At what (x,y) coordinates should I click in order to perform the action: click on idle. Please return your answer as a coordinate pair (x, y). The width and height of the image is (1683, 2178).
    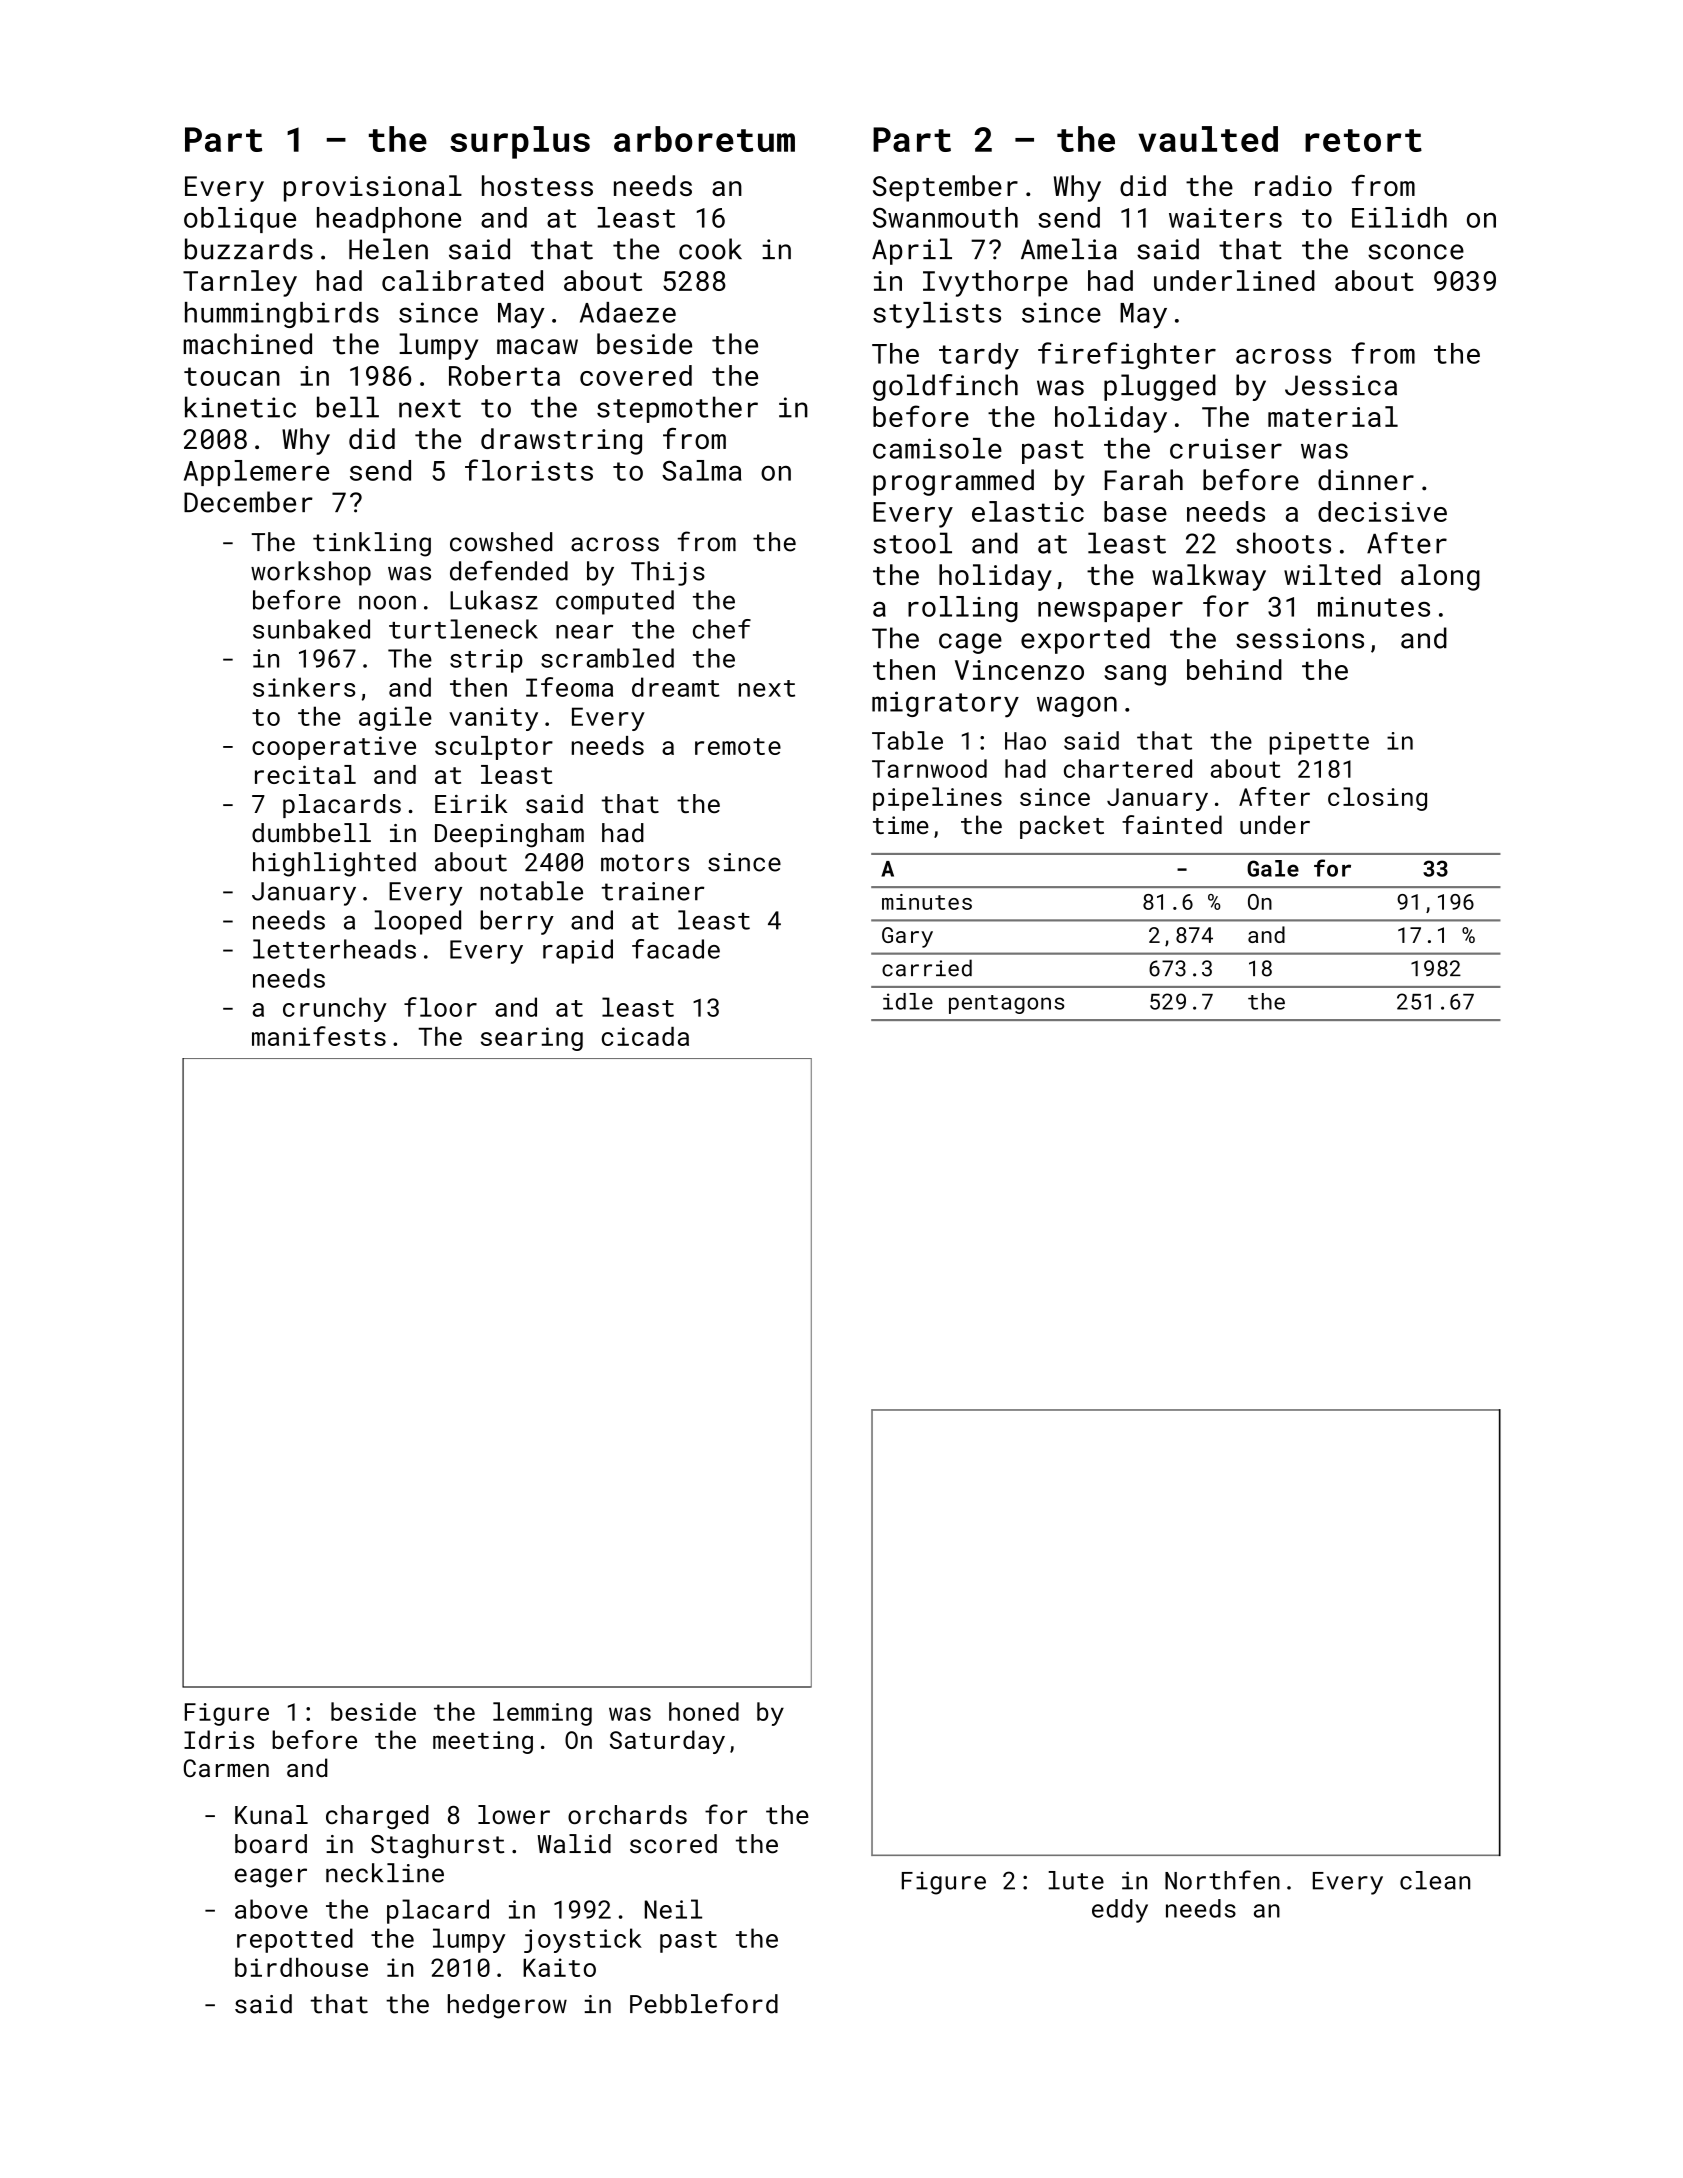
    Looking at the image, I should click on (908, 1001).
